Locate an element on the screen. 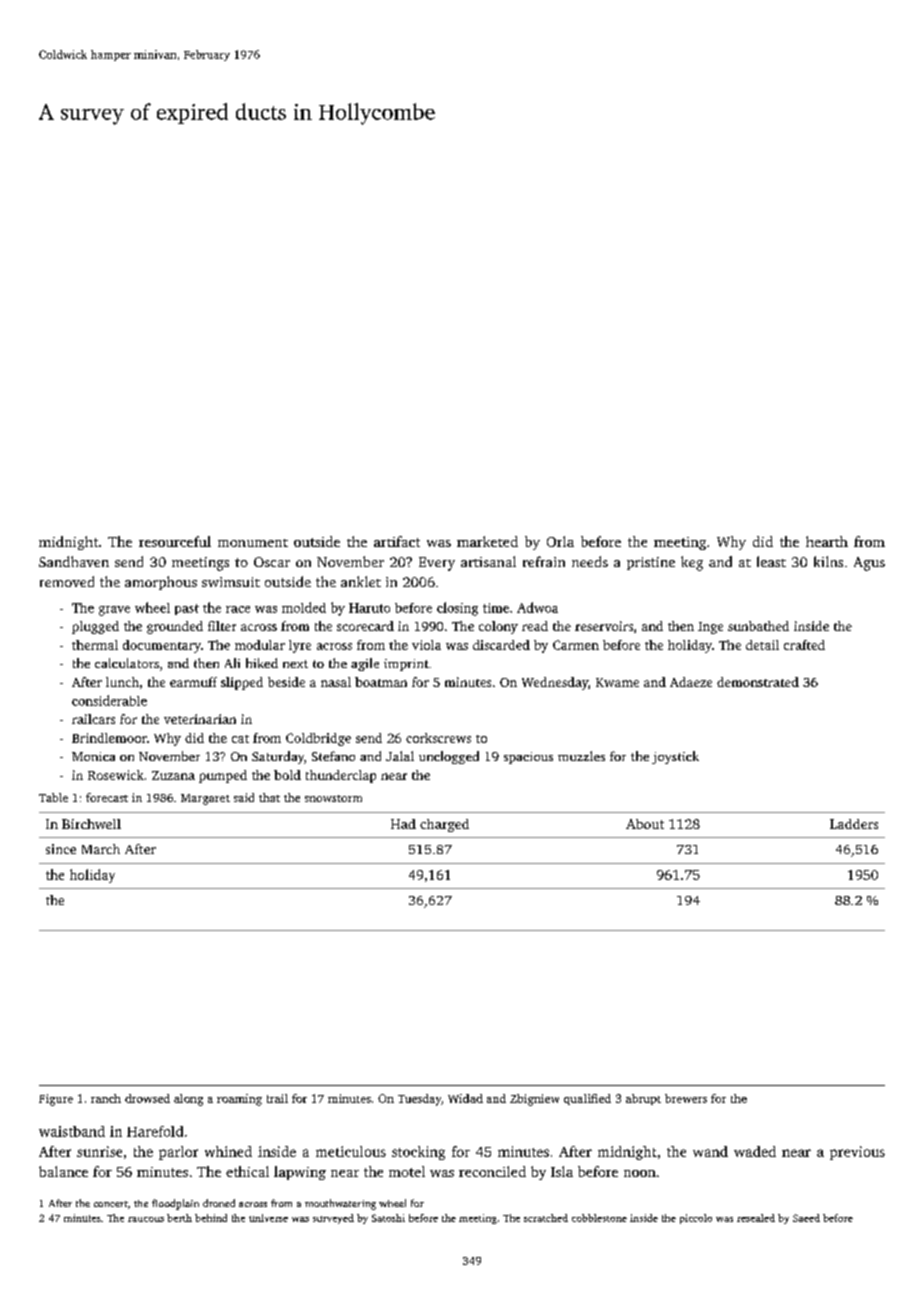 This screenshot has width=924, height=1308. Satoshi is located at coordinates (388, 1218).
